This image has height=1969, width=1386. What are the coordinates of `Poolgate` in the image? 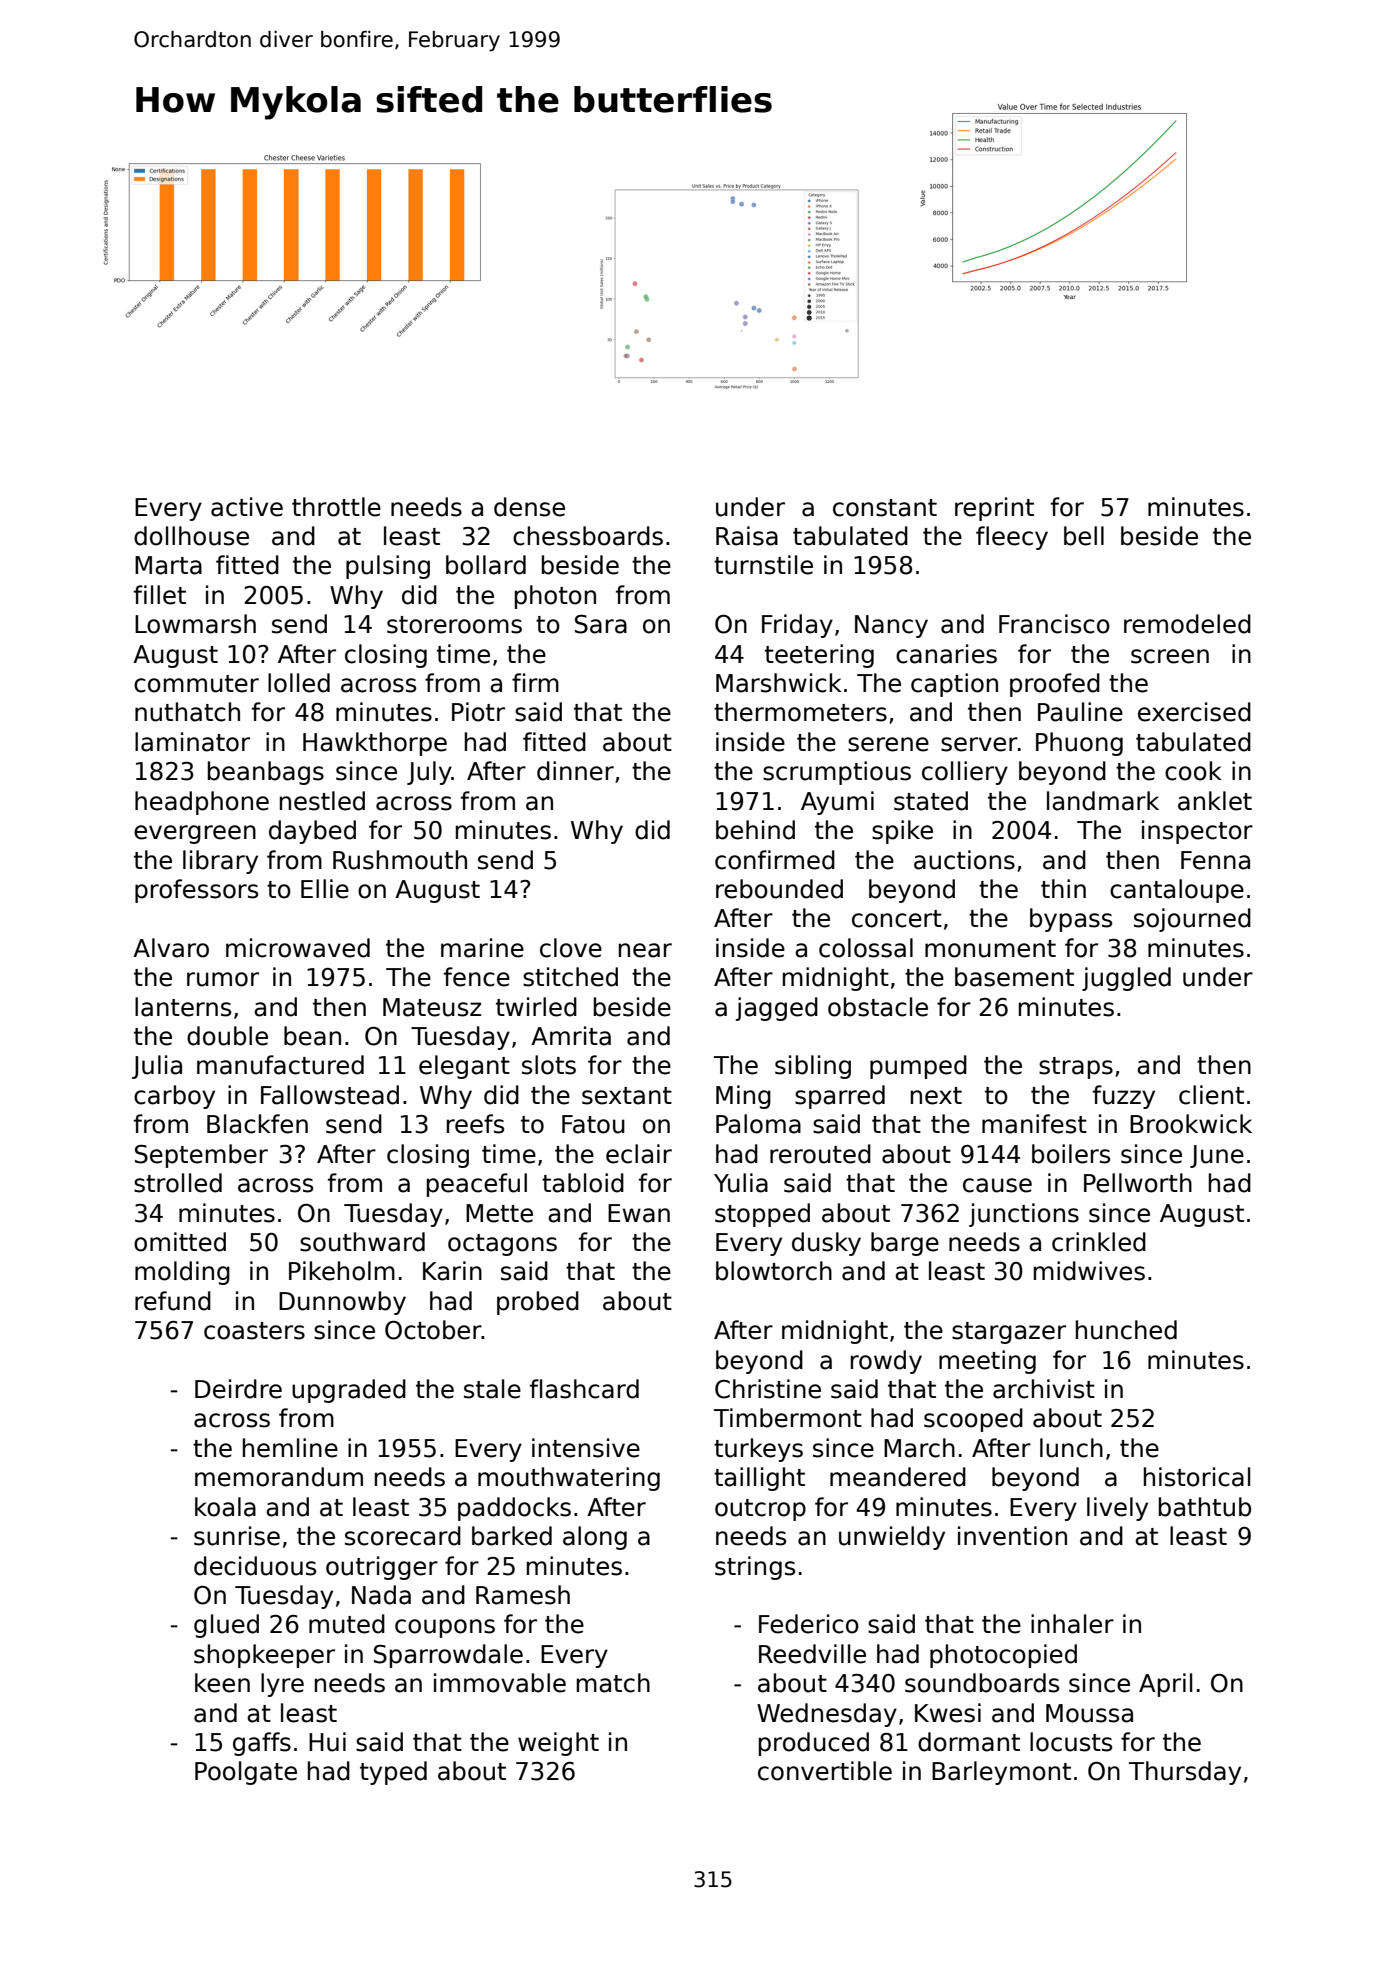 It's located at (246, 1773).
